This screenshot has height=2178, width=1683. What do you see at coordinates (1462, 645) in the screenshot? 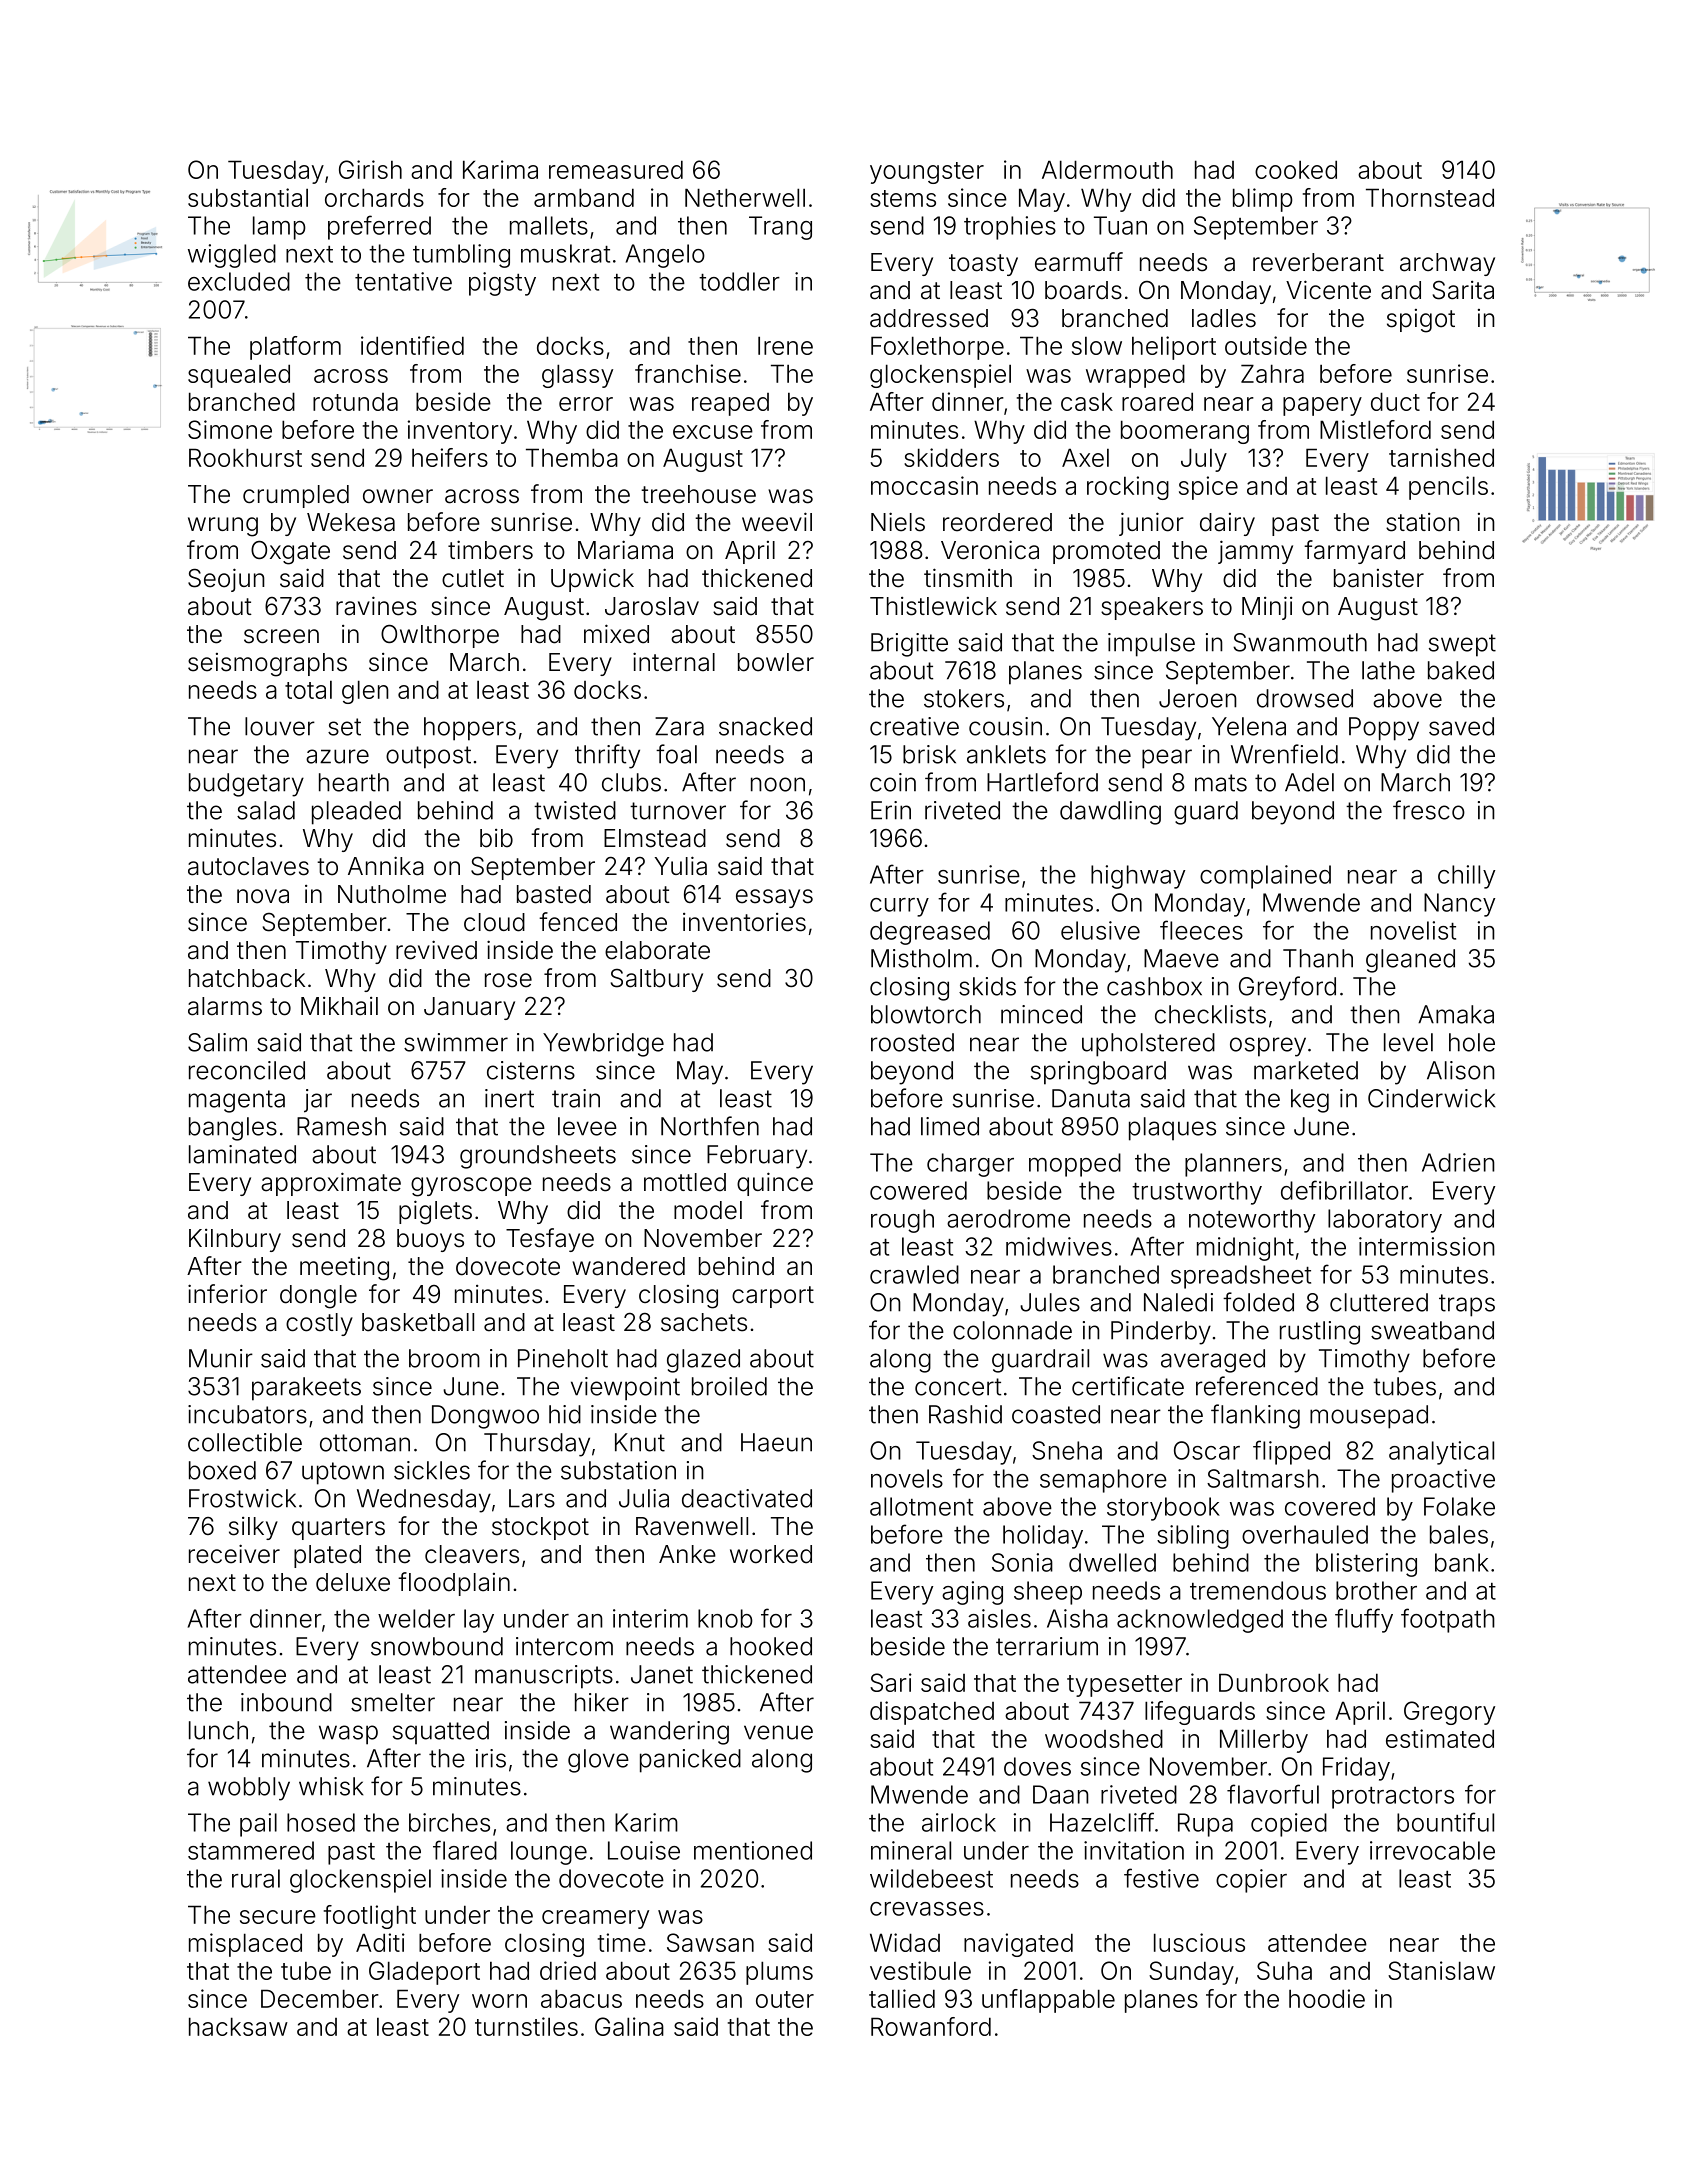
I see `swept` at bounding box center [1462, 645].
